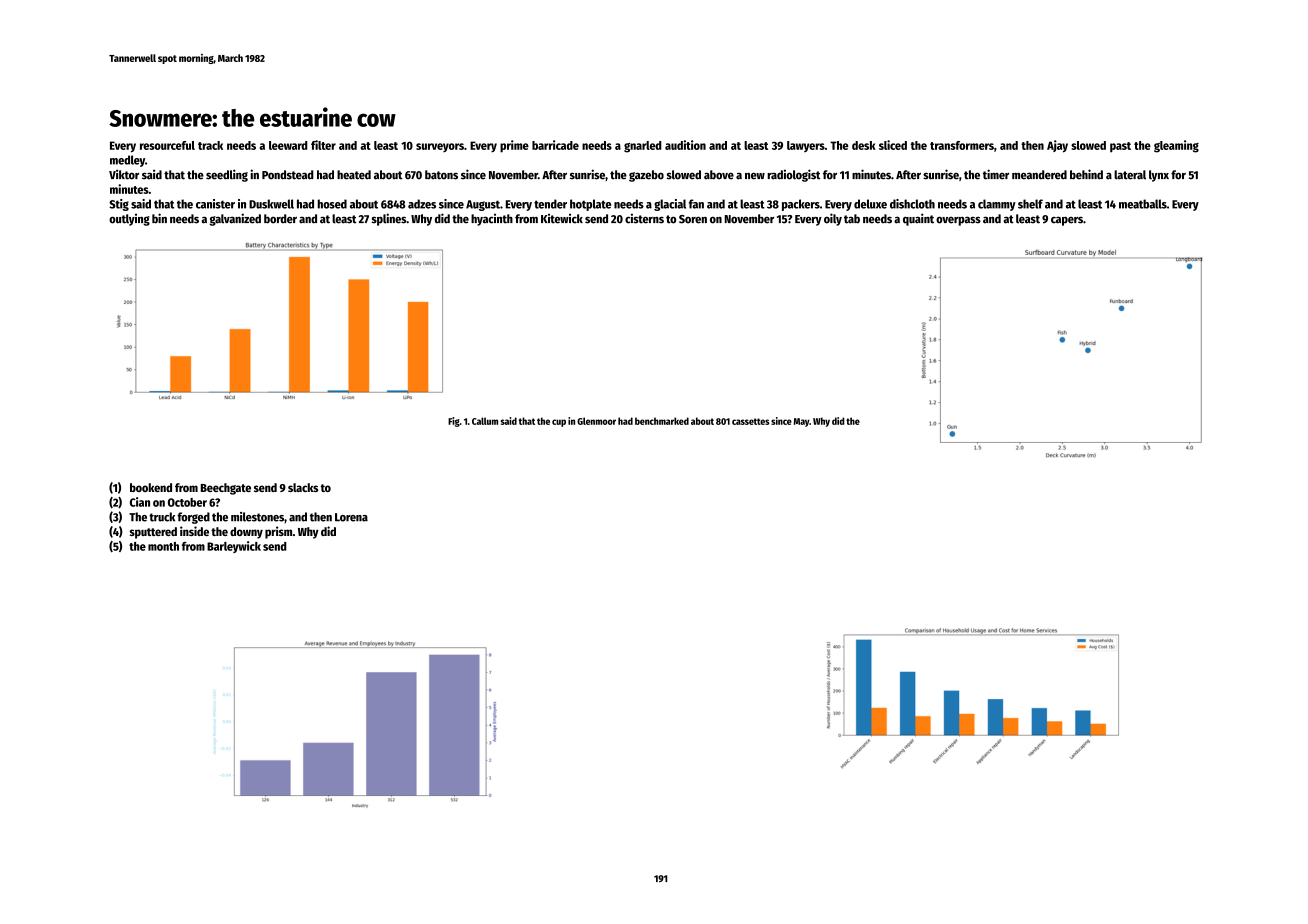 Image resolution: width=1308 pixels, height=924 pixels. I want to click on gleaming, so click(1176, 146).
